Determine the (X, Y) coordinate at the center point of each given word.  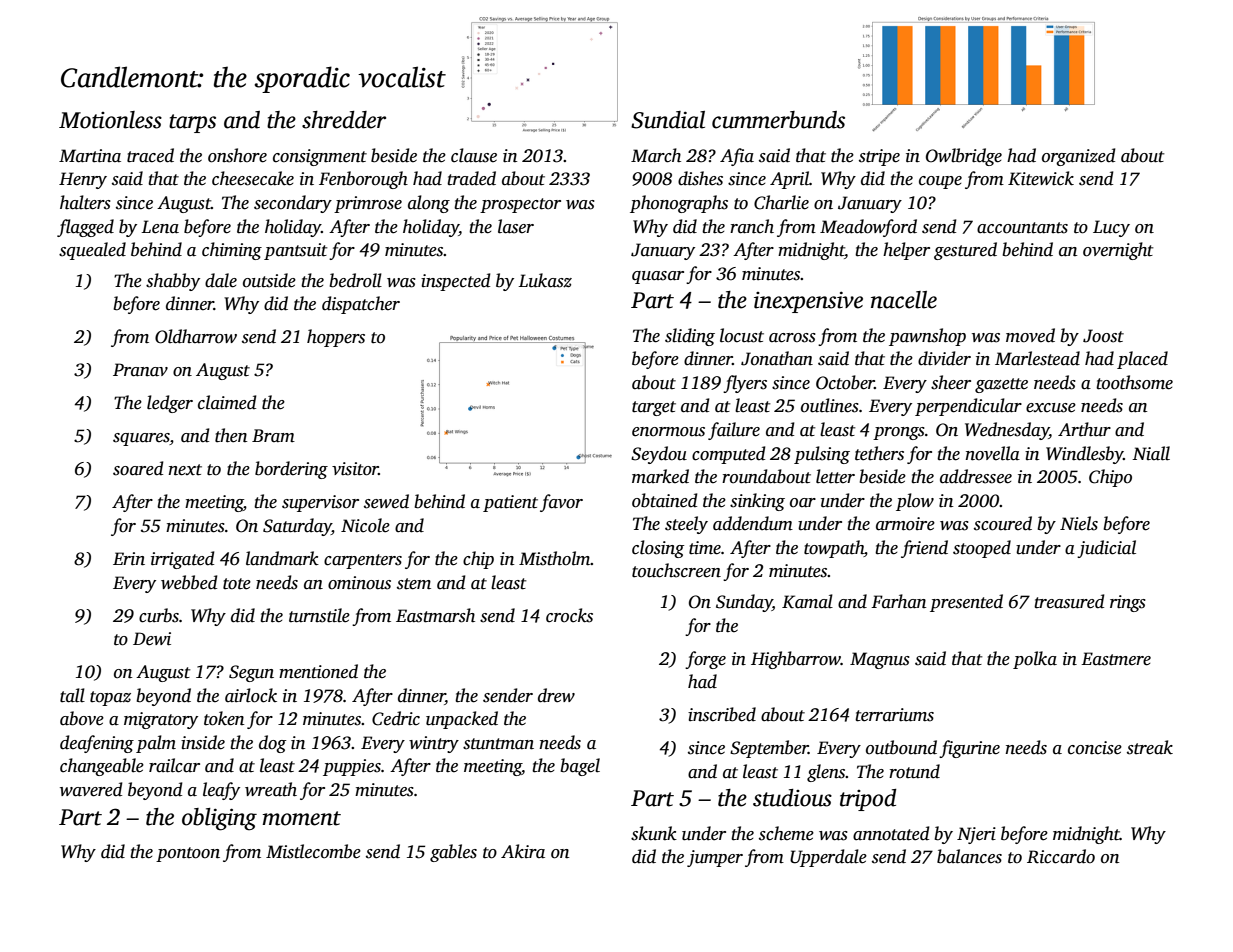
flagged (85, 228)
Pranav (140, 370)
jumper (715, 858)
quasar (658, 277)
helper (906, 251)
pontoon (188, 854)
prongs (899, 433)
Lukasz (545, 280)
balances (969, 856)
